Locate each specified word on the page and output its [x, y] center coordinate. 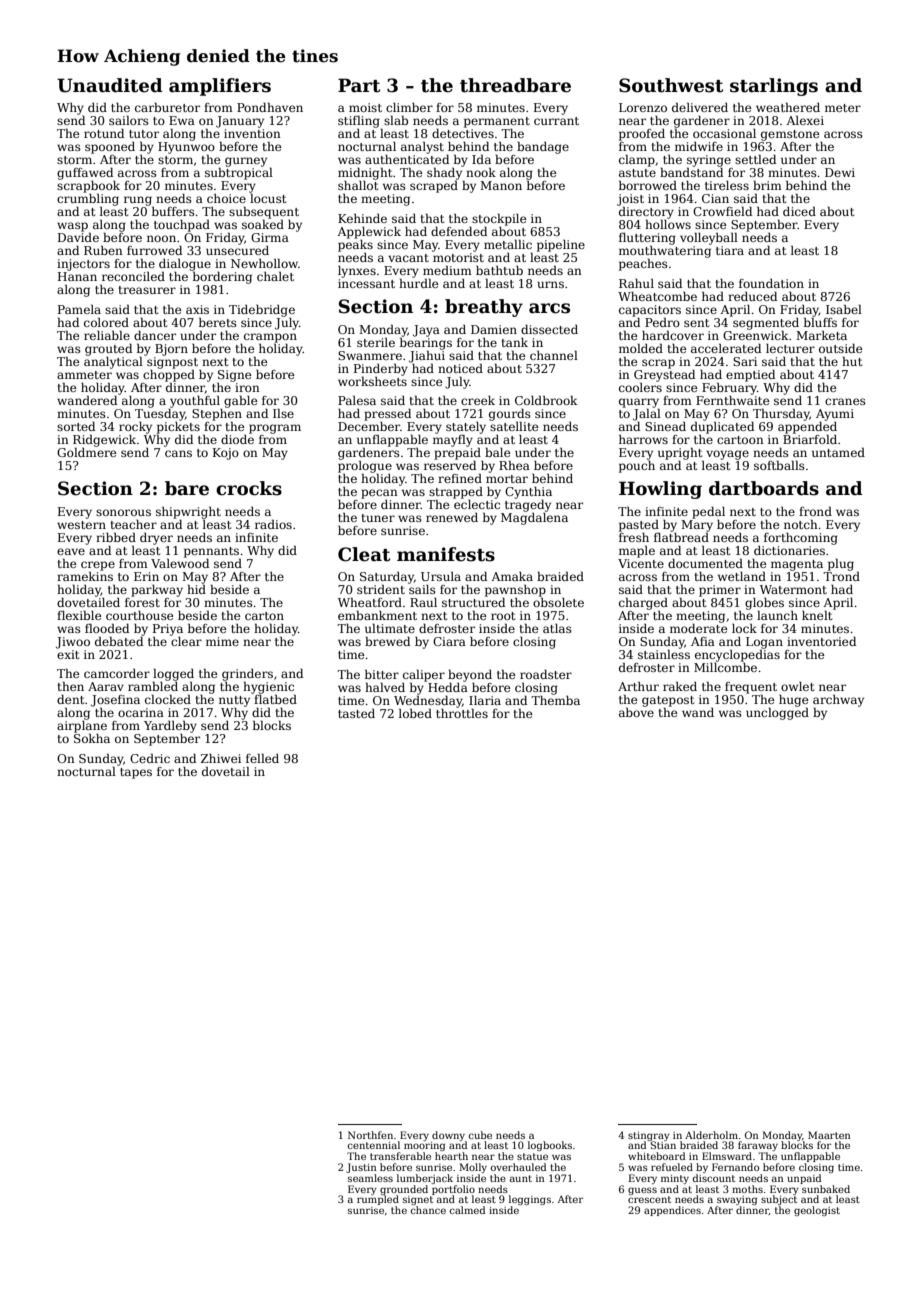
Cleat [364, 554]
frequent [751, 688]
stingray [649, 1136]
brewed [387, 641]
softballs [779, 465]
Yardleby [170, 727]
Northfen [370, 1135]
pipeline [561, 246]
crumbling [88, 200]
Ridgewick [104, 441]
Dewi [840, 172]
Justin [361, 1168]
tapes [136, 773]
